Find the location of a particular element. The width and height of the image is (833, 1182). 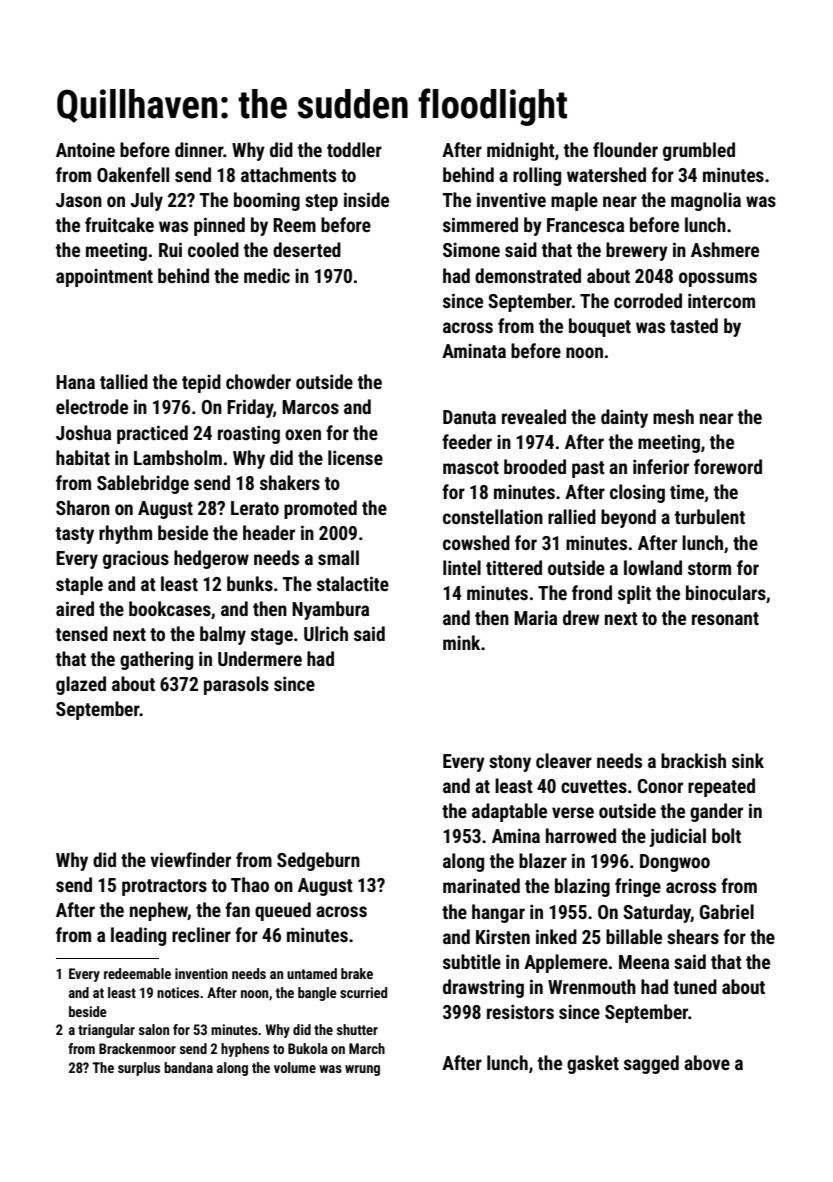

leading is located at coordinates (138, 936).
